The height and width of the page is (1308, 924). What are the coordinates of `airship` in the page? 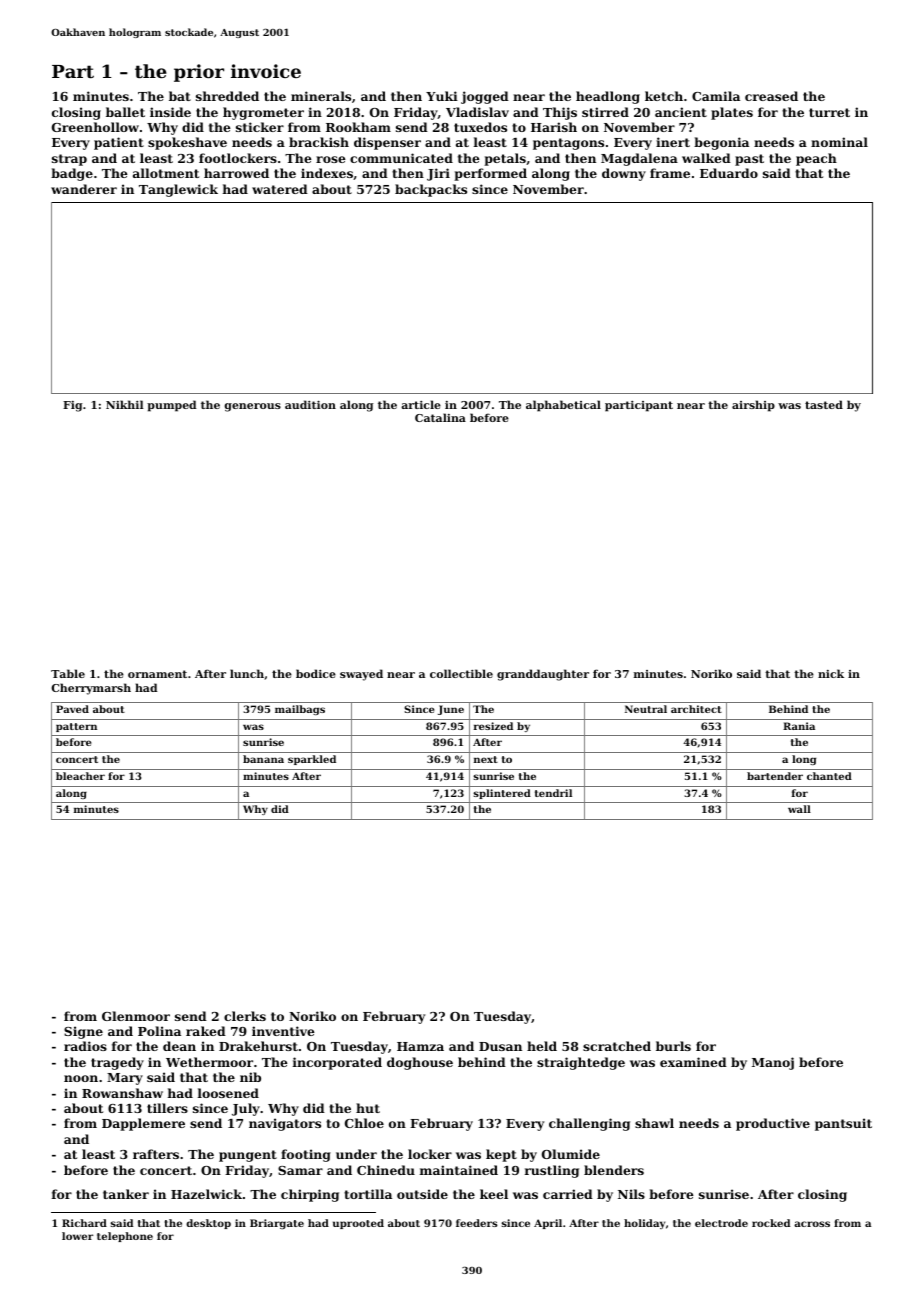 It's located at (753, 406).
